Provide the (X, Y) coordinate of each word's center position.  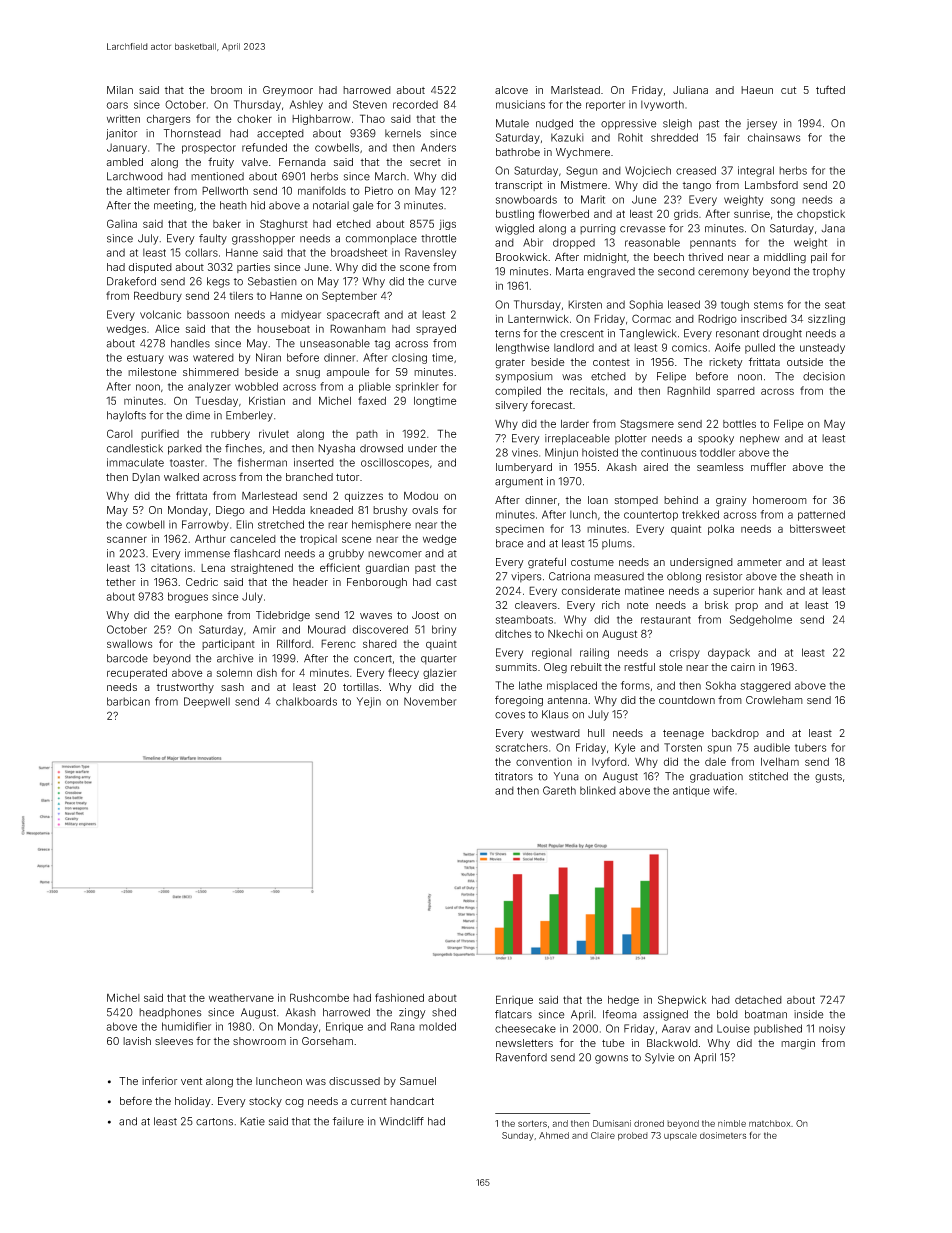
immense (207, 553)
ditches (513, 634)
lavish (137, 1041)
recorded (415, 104)
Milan (120, 90)
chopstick (821, 215)
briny (444, 630)
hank (770, 591)
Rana (403, 1026)
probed (633, 1136)
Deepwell (207, 702)
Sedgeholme (761, 620)
